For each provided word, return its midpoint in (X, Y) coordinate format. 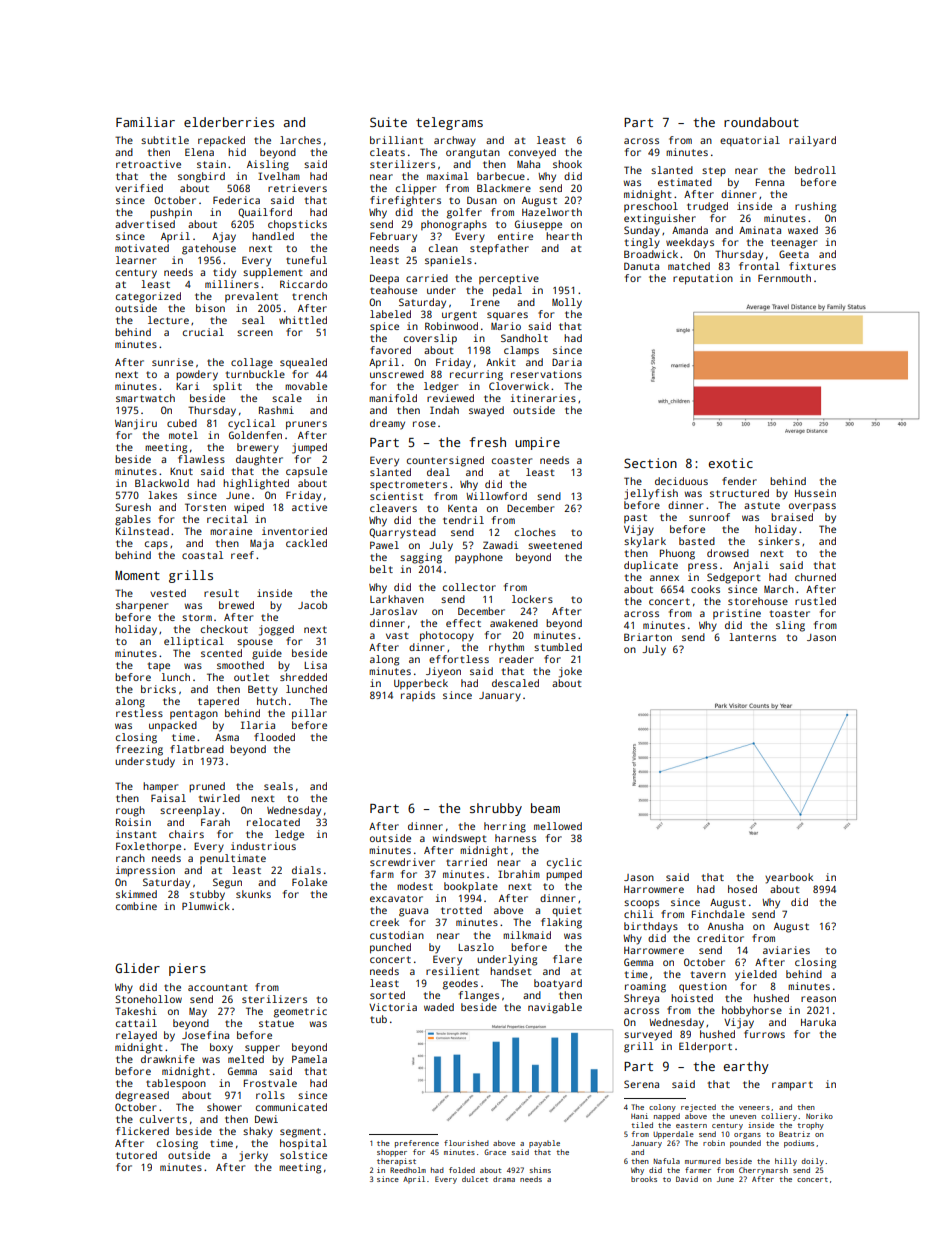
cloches (535, 532)
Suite (388, 122)
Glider (137, 968)
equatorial (750, 141)
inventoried (294, 531)
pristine (737, 614)
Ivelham (279, 176)
